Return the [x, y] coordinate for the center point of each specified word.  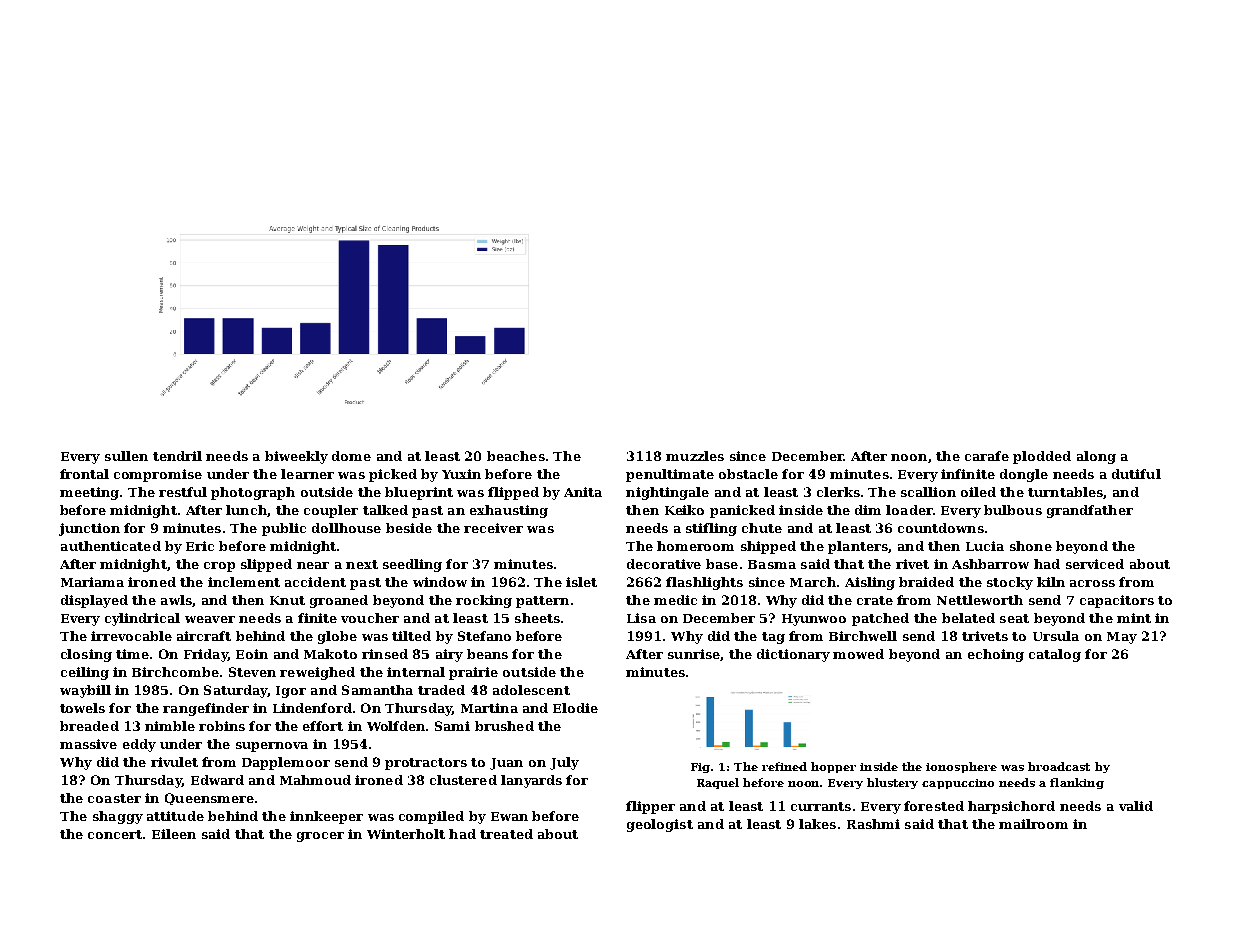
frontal [84, 474]
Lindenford [312, 708]
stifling [711, 529]
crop [219, 567]
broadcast [1059, 766]
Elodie [575, 708]
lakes [817, 824]
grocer [320, 837]
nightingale [667, 493]
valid [1136, 806]
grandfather [1090, 511]
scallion [928, 492]
